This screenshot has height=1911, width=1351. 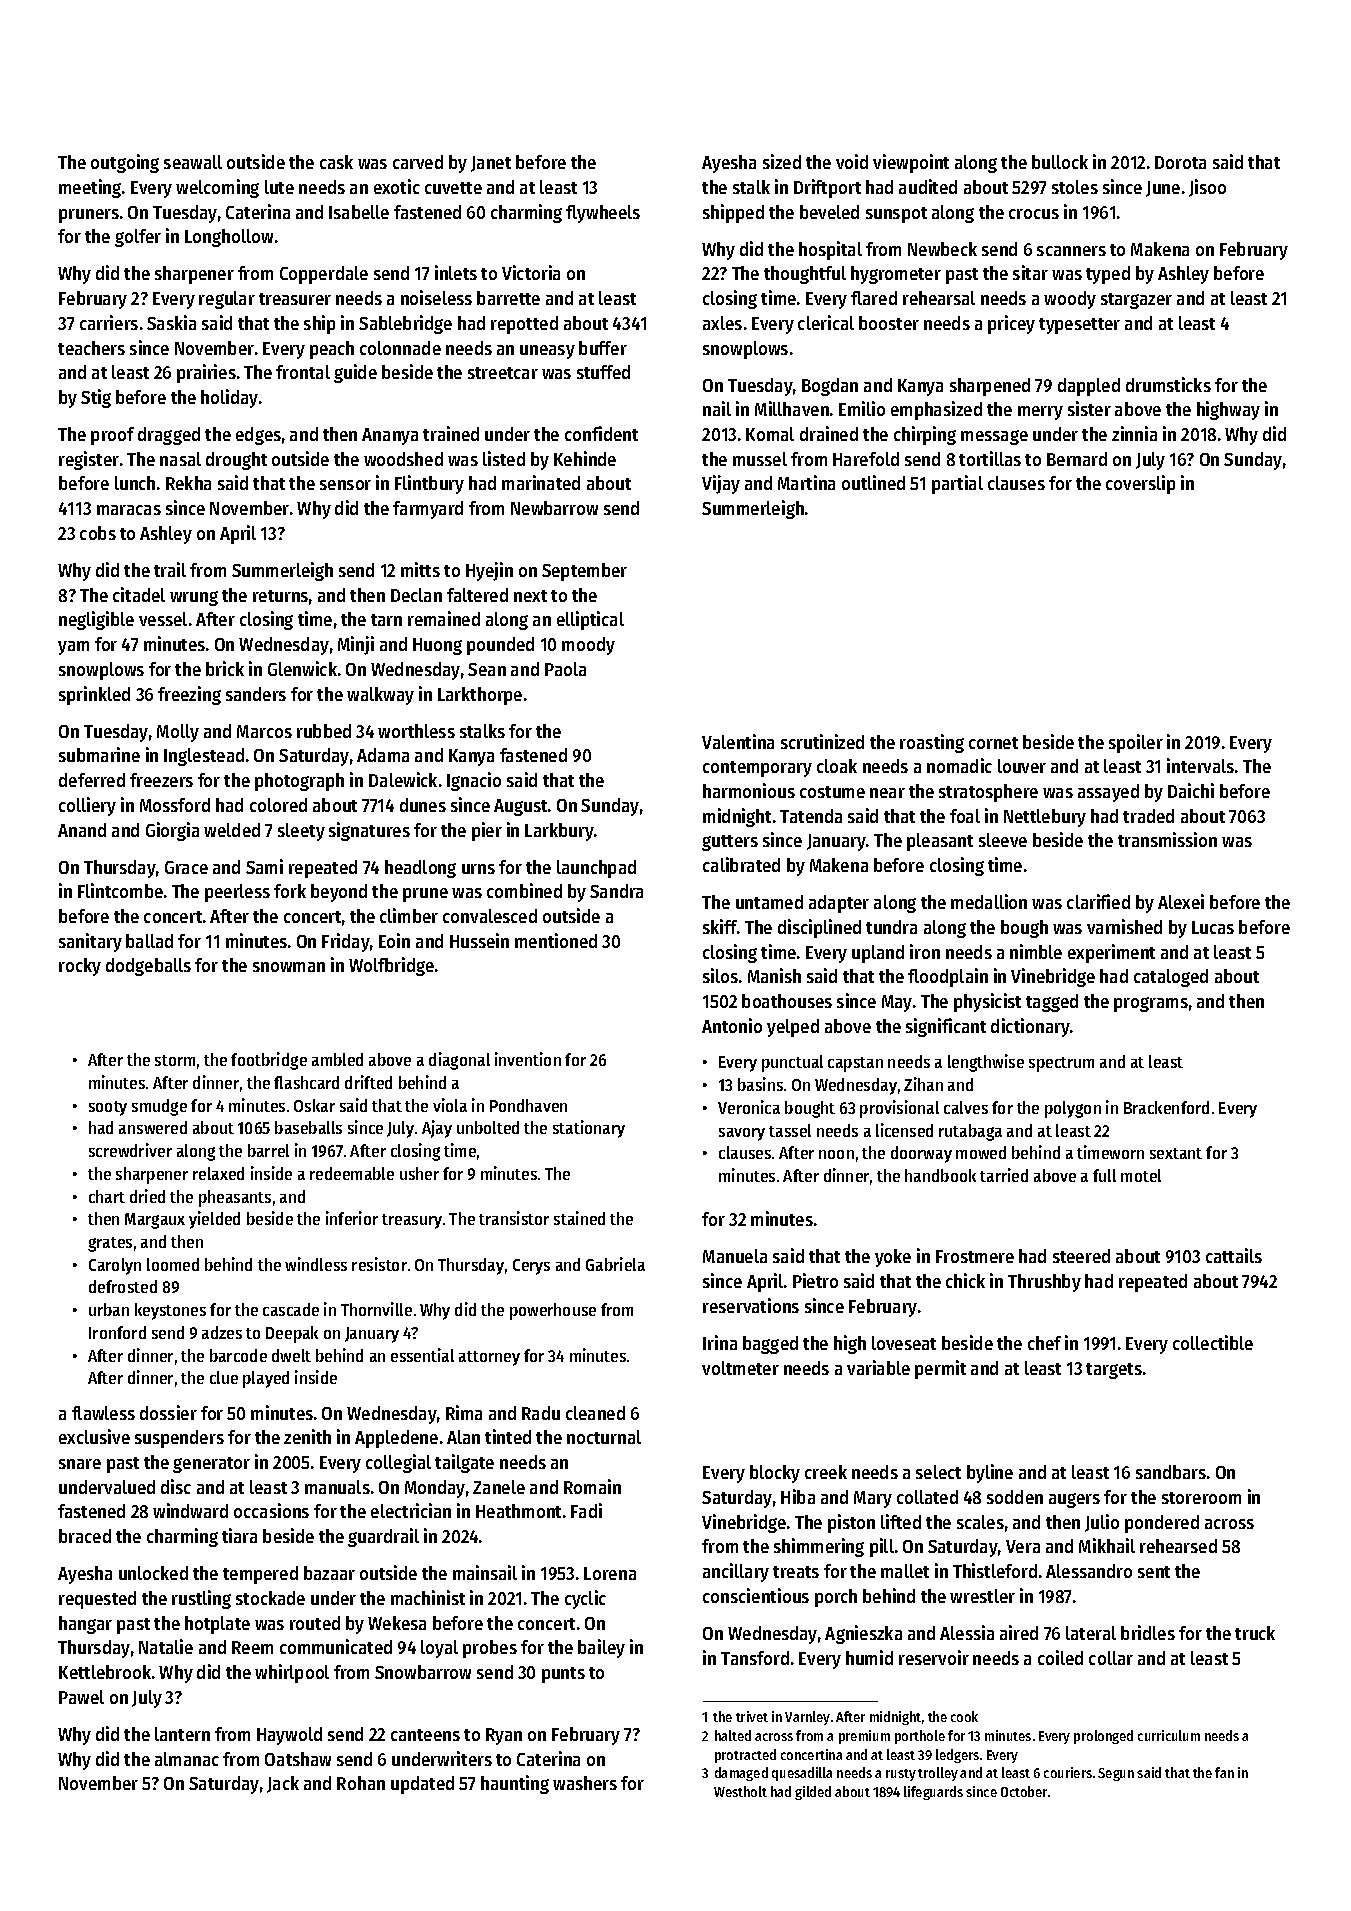 What do you see at coordinates (187, 1759) in the screenshot?
I see `almanac` at bounding box center [187, 1759].
